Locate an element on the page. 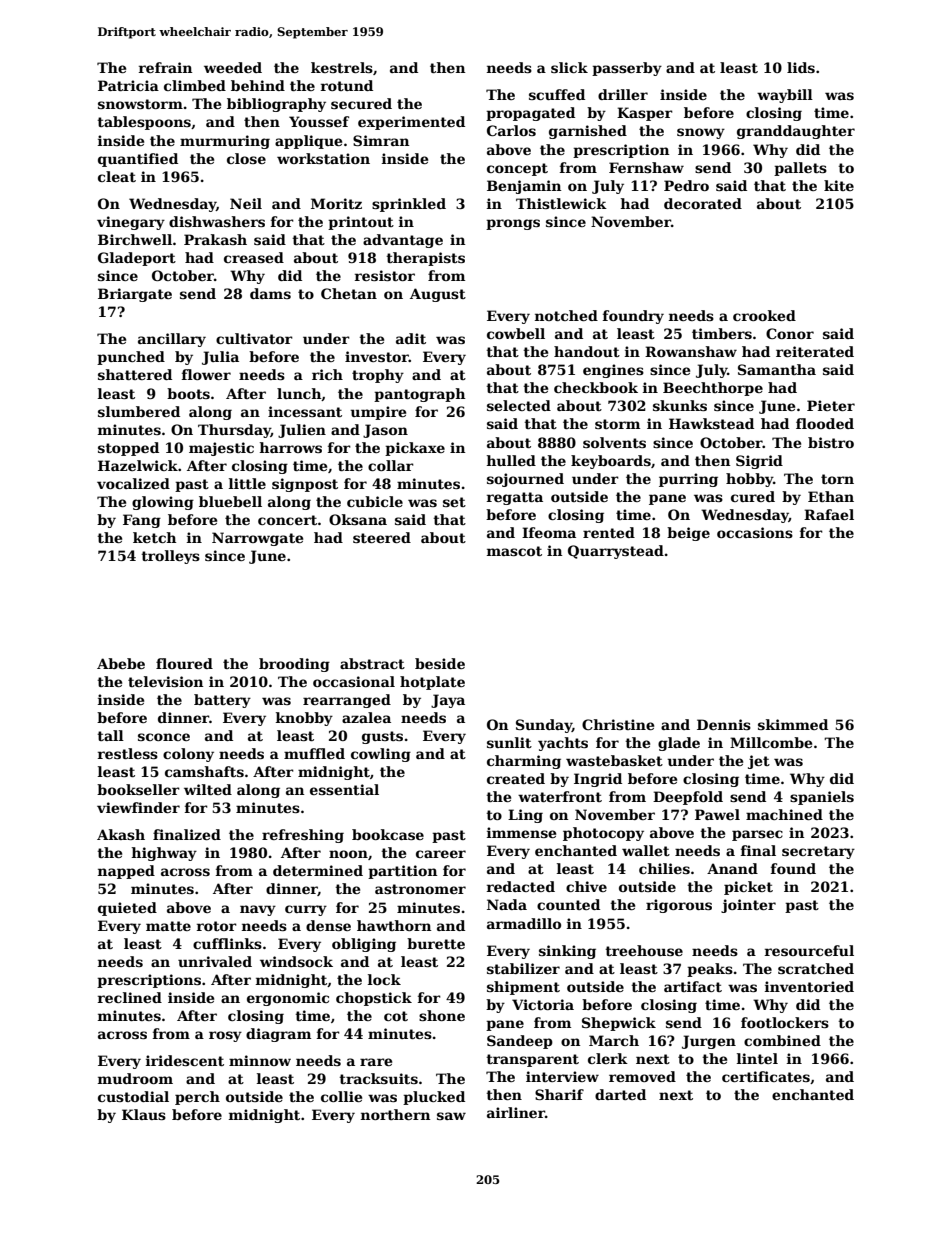 Image resolution: width=952 pixels, height=1233 pixels. stopped is located at coordinates (128, 449).
